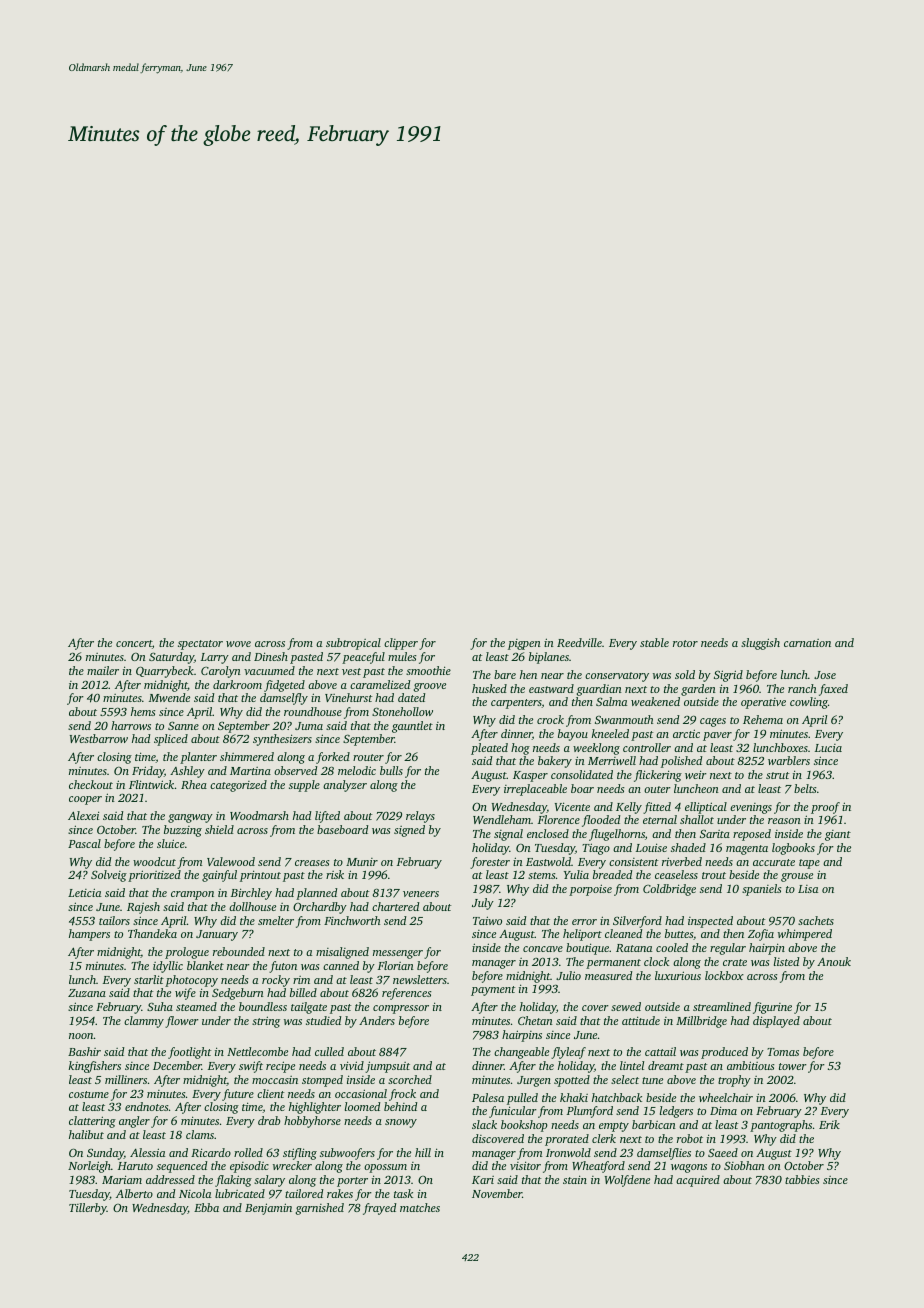 The width and height of the screenshot is (924, 1308). I want to click on Munir, so click(362, 862).
